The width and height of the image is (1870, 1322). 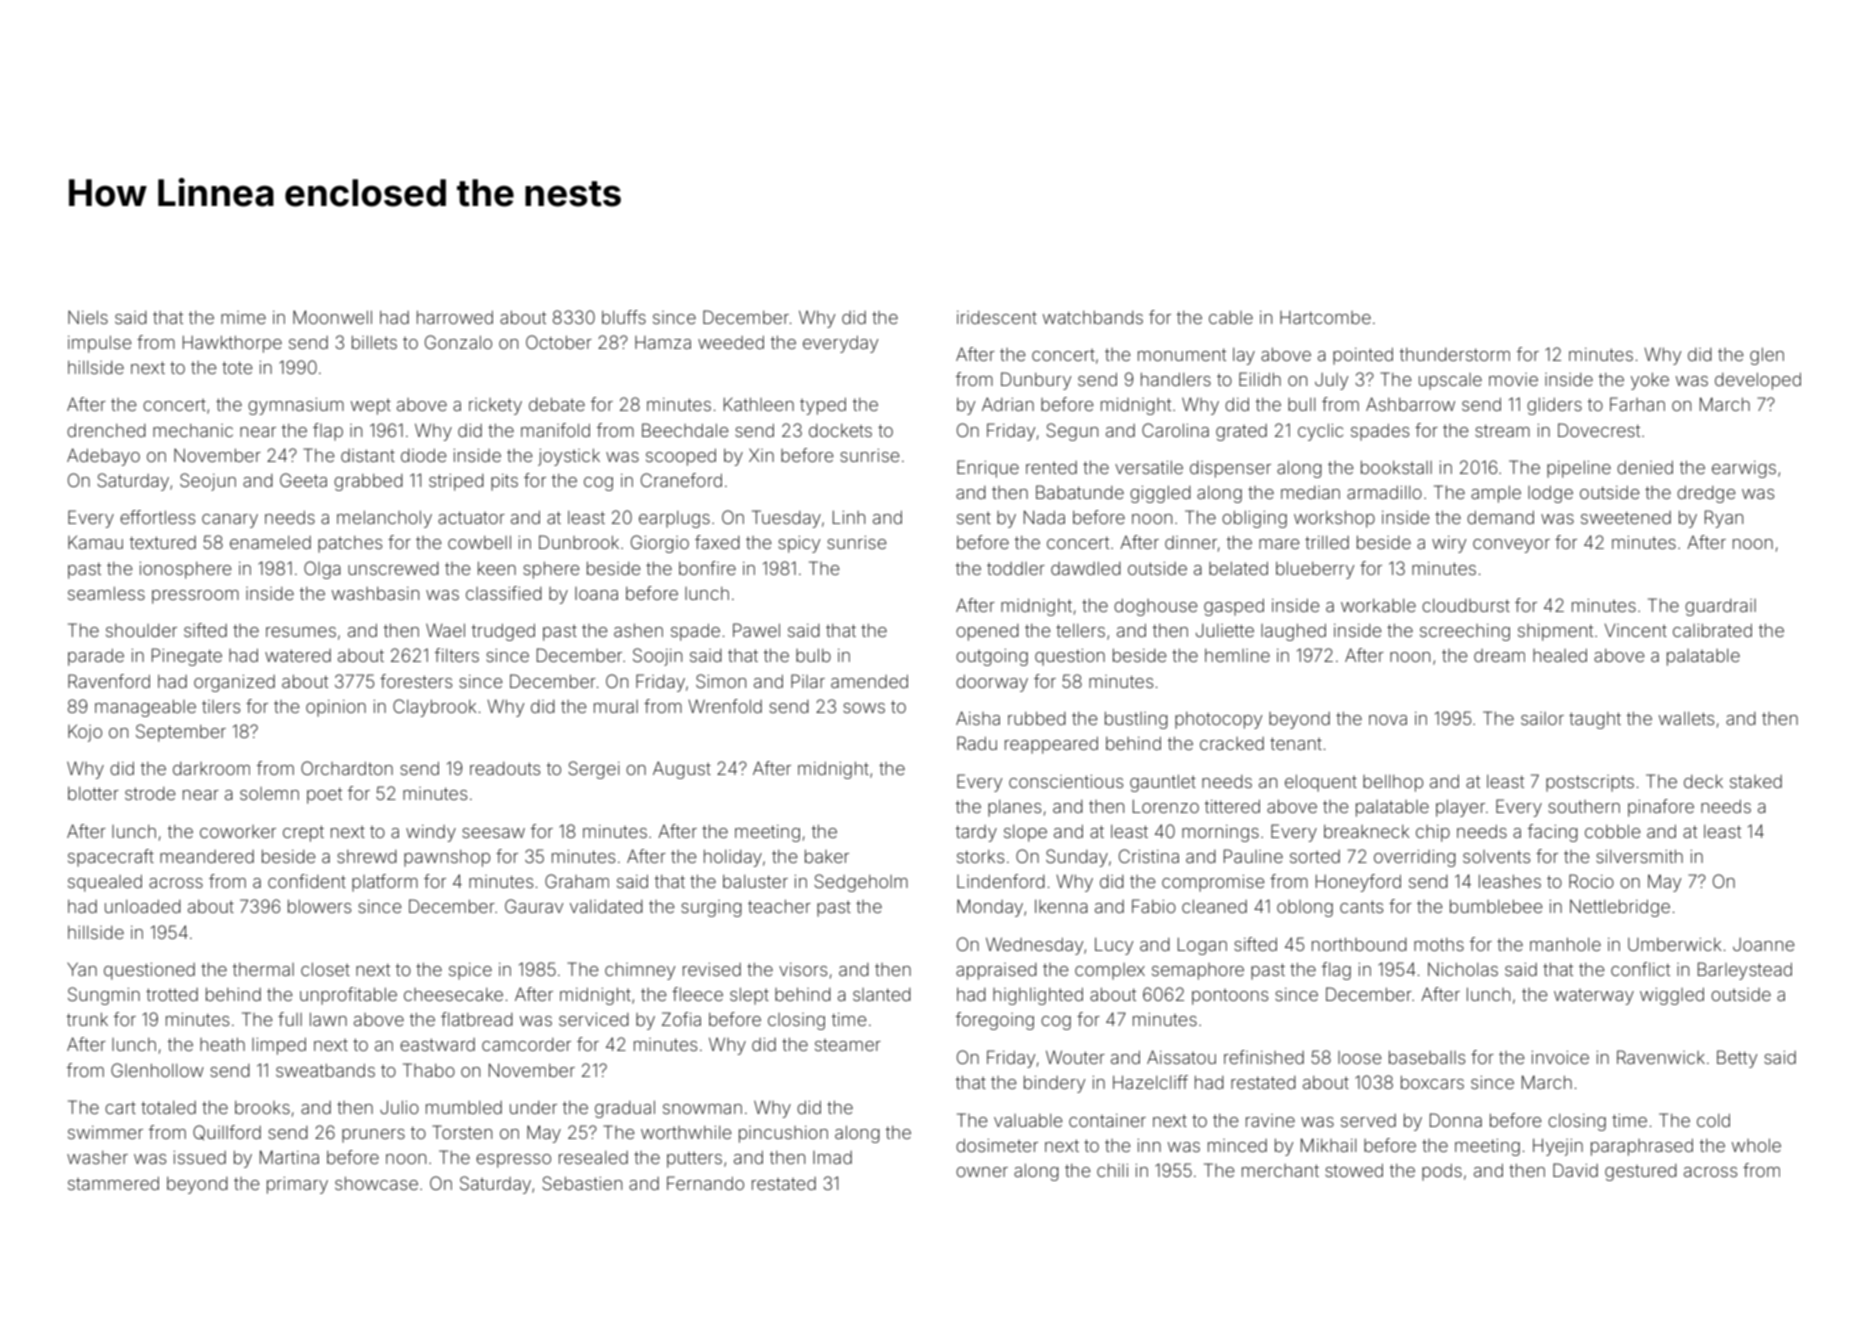 What do you see at coordinates (263, 969) in the image?
I see `thermal` at bounding box center [263, 969].
